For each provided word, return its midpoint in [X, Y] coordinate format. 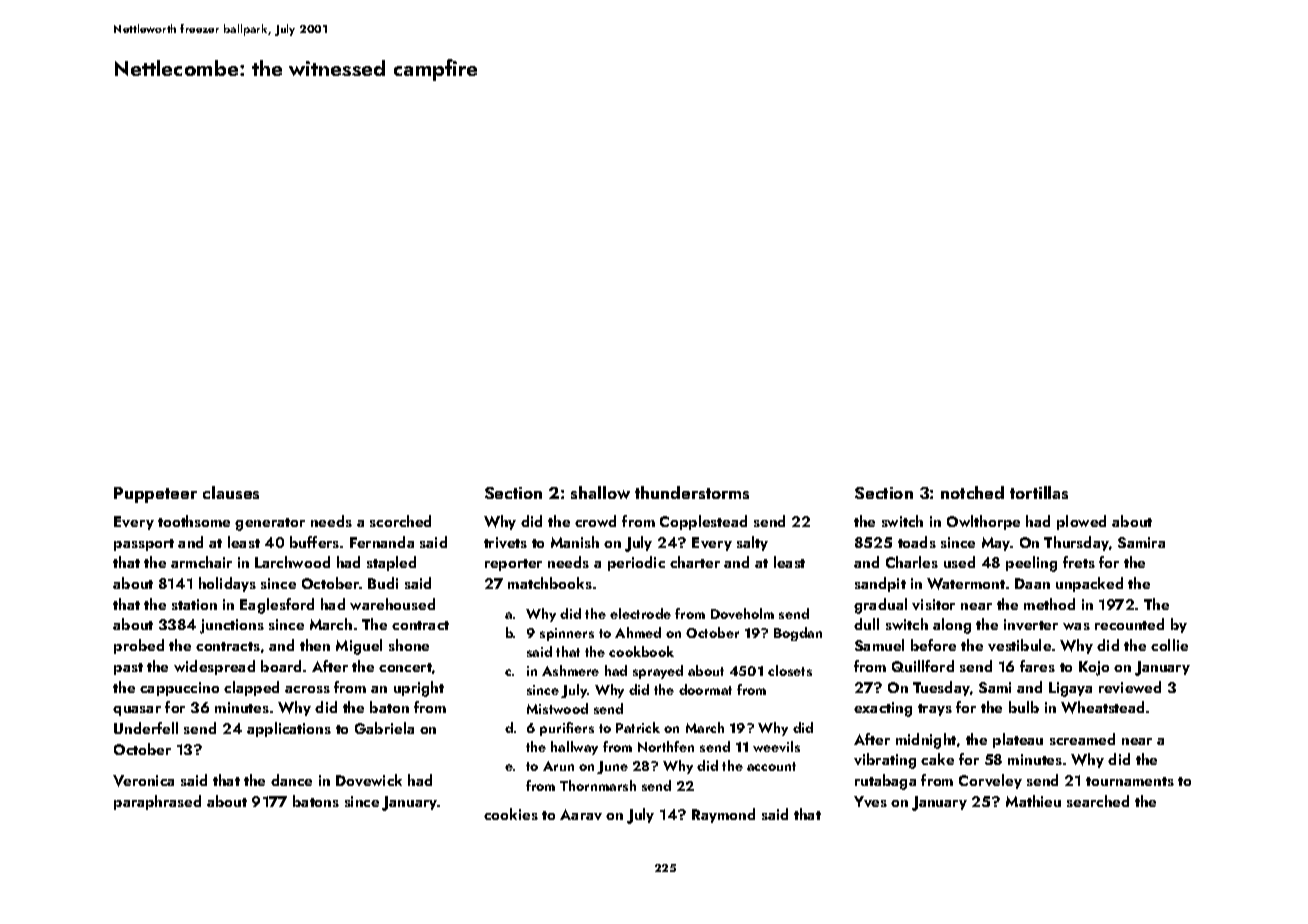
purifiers [567, 729]
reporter [513, 565]
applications [289, 729]
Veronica [143, 781]
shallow [600, 492]
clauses [231, 492]
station [194, 604]
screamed [1082, 739]
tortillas [1039, 492]
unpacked [1089, 584]
